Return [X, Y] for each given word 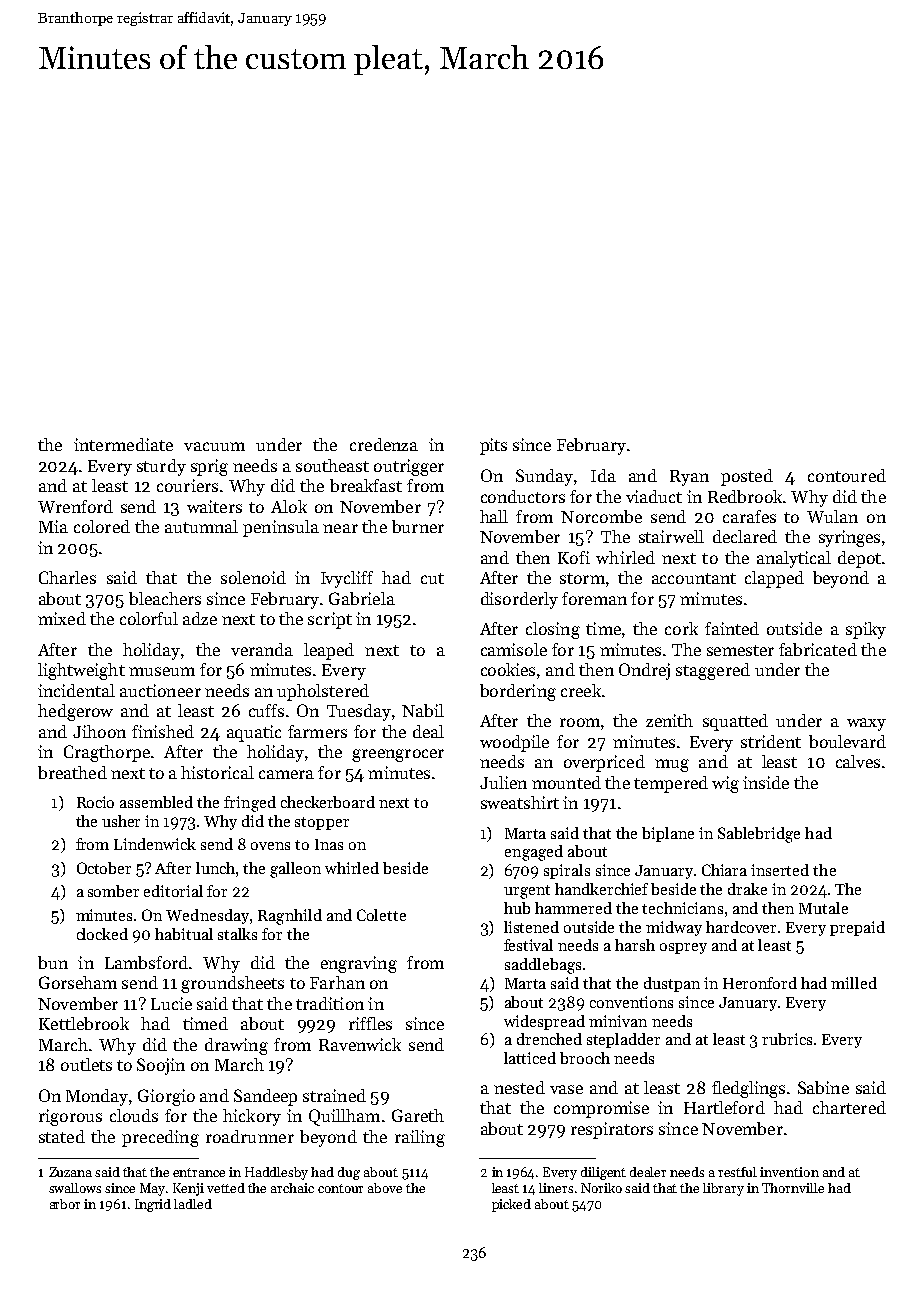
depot [859, 559]
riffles [370, 1023]
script [330, 620]
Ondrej [644, 671]
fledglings [748, 1089]
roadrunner [250, 1136]
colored [102, 526]
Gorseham [78, 982]
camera [286, 774]
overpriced [604, 763]
